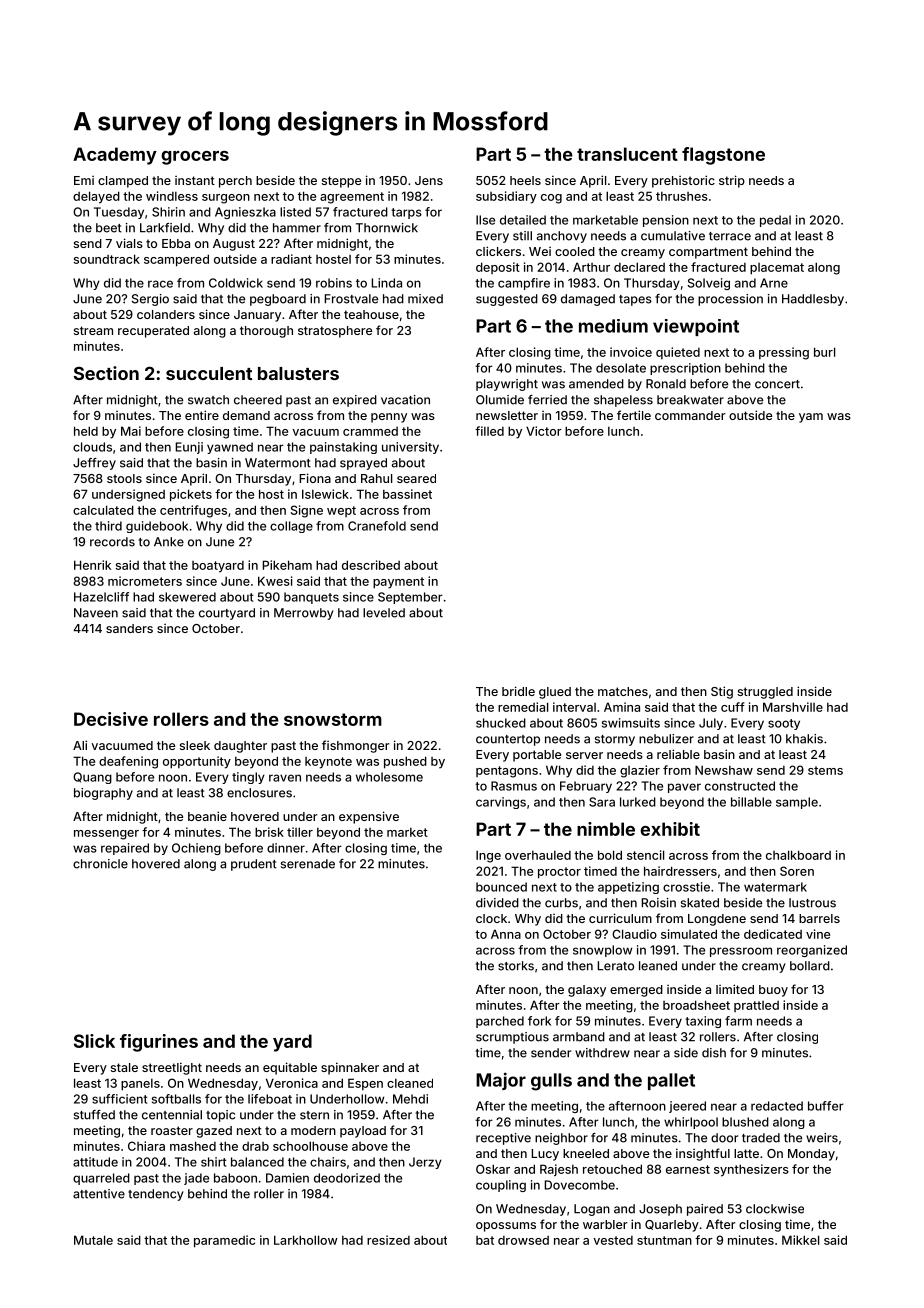  What do you see at coordinates (784, 353) in the document?
I see `pressing` at bounding box center [784, 353].
